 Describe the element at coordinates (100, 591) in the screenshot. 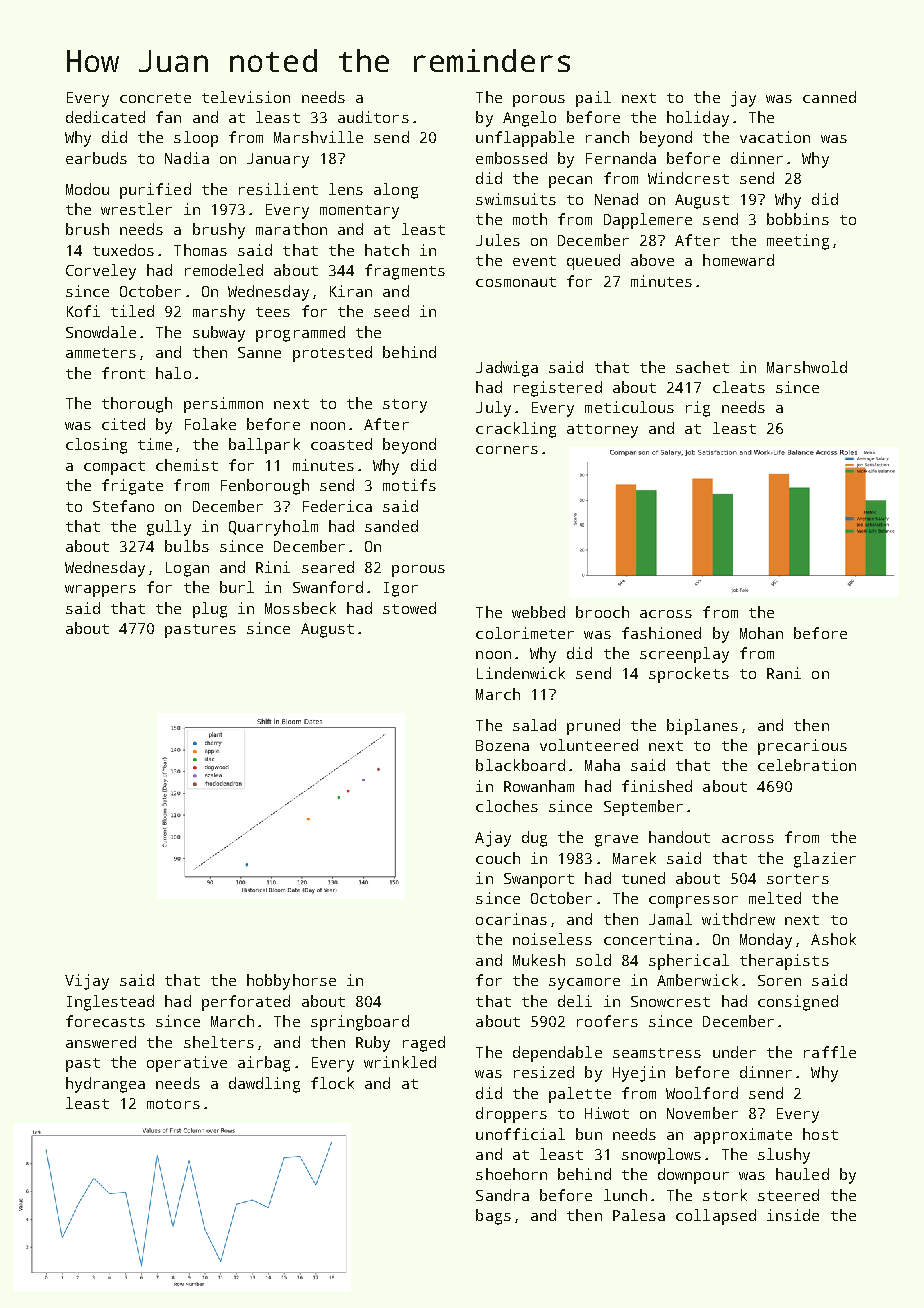

I see `wrappers` at that location.
